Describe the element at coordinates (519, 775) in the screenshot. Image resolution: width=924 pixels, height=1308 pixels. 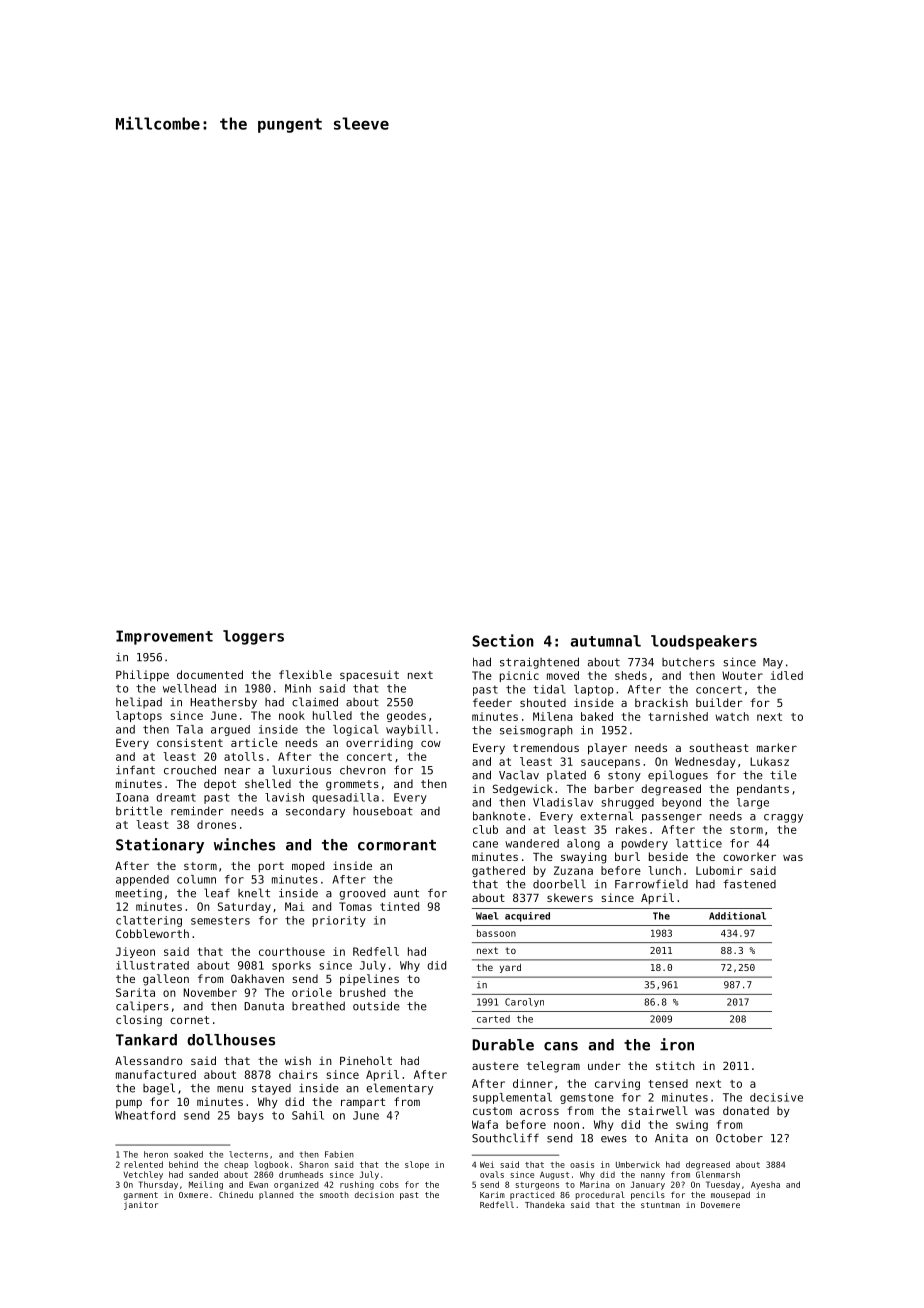
I see `Vaclav` at that location.
